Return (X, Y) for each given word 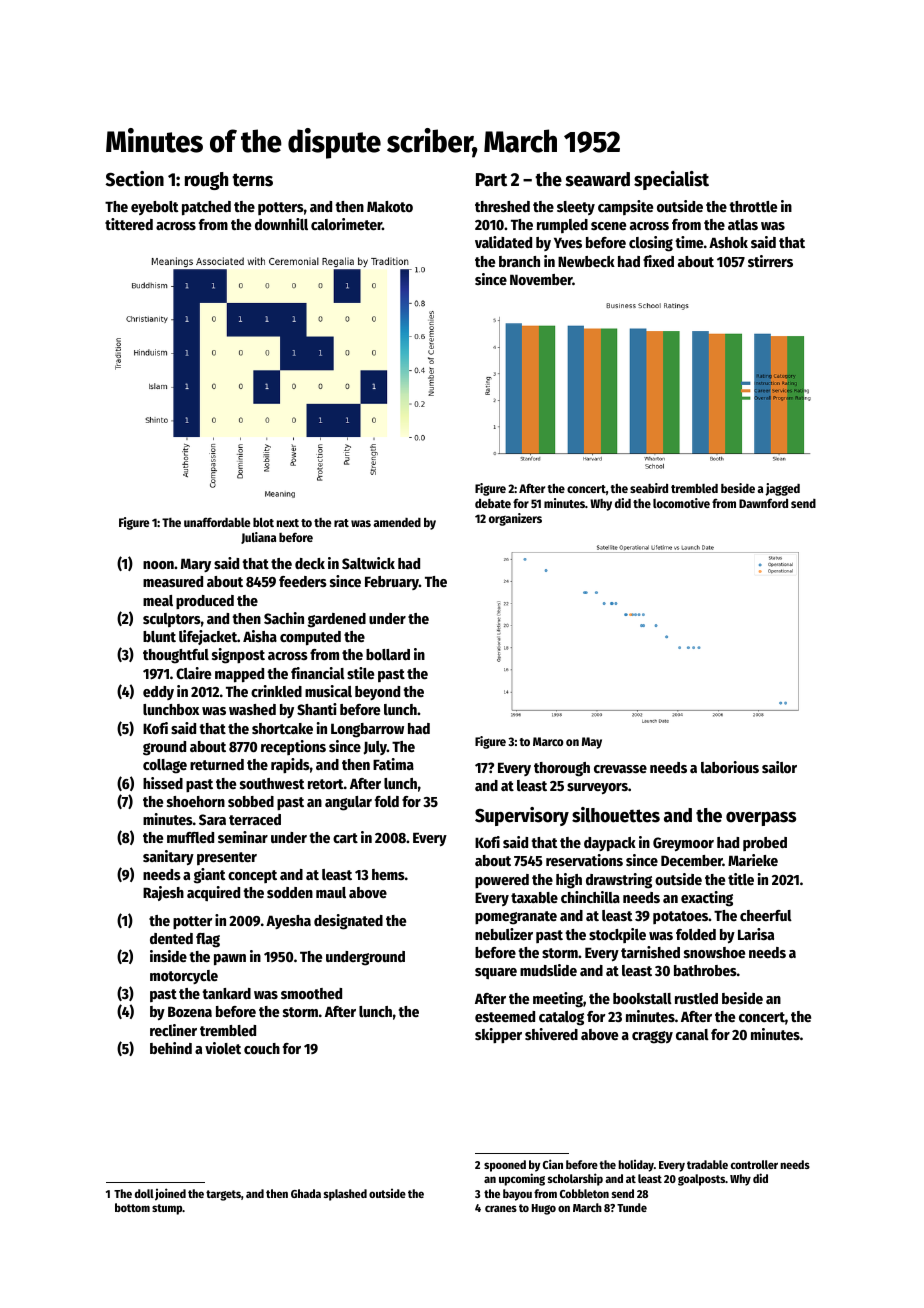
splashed (345, 1195)
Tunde (632, 1207)
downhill (281, 224)
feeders (303, 581)
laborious (730, 767)
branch (519, 261)
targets (223, 1195)
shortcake (282, 728)
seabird (649, 488)
